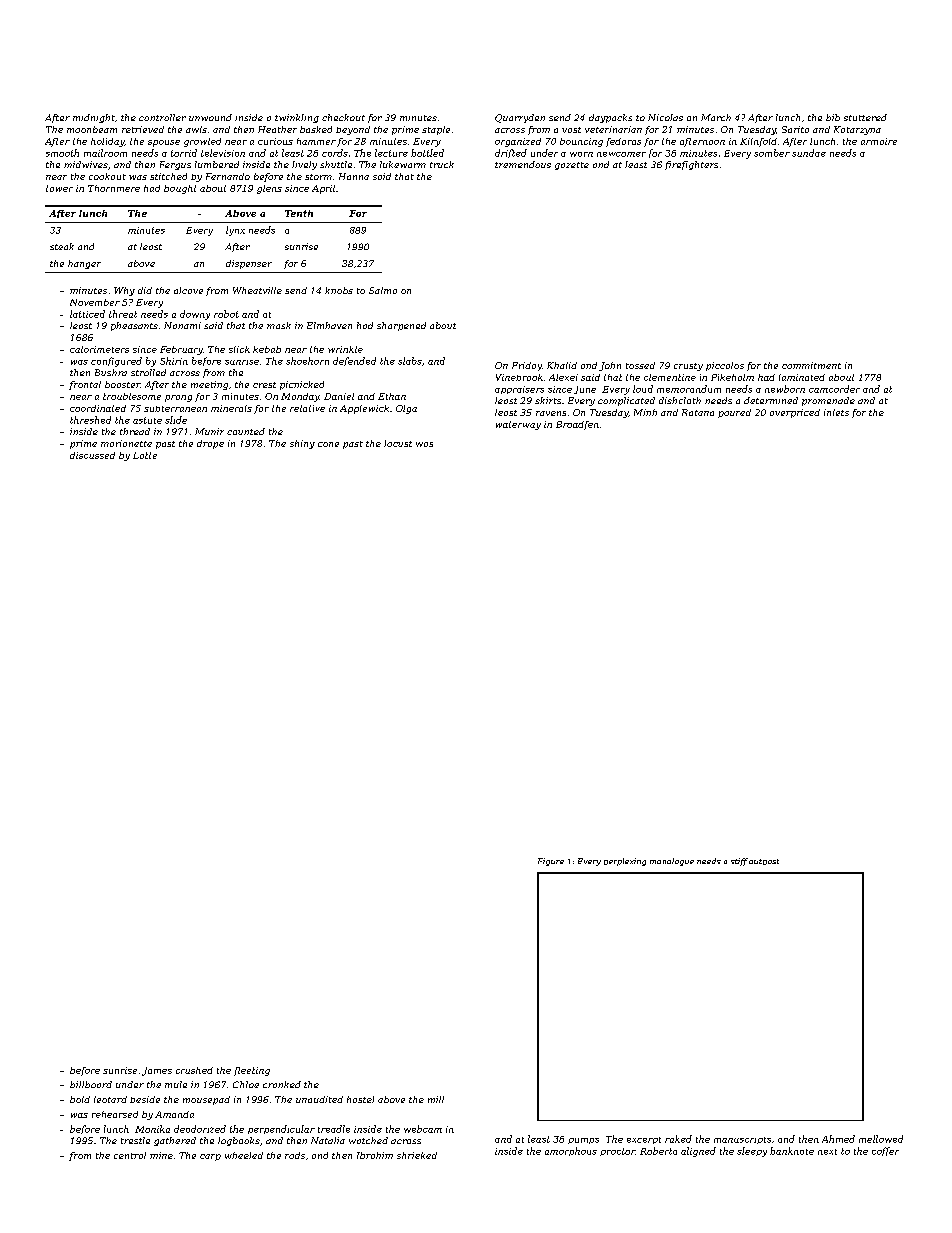 Image resolution: width=952 pixels, height=1233 pixels. What do you see at coordinates (691, 165) in the screenshot?
I see `firefighters` at bounding box center [691, 165].
